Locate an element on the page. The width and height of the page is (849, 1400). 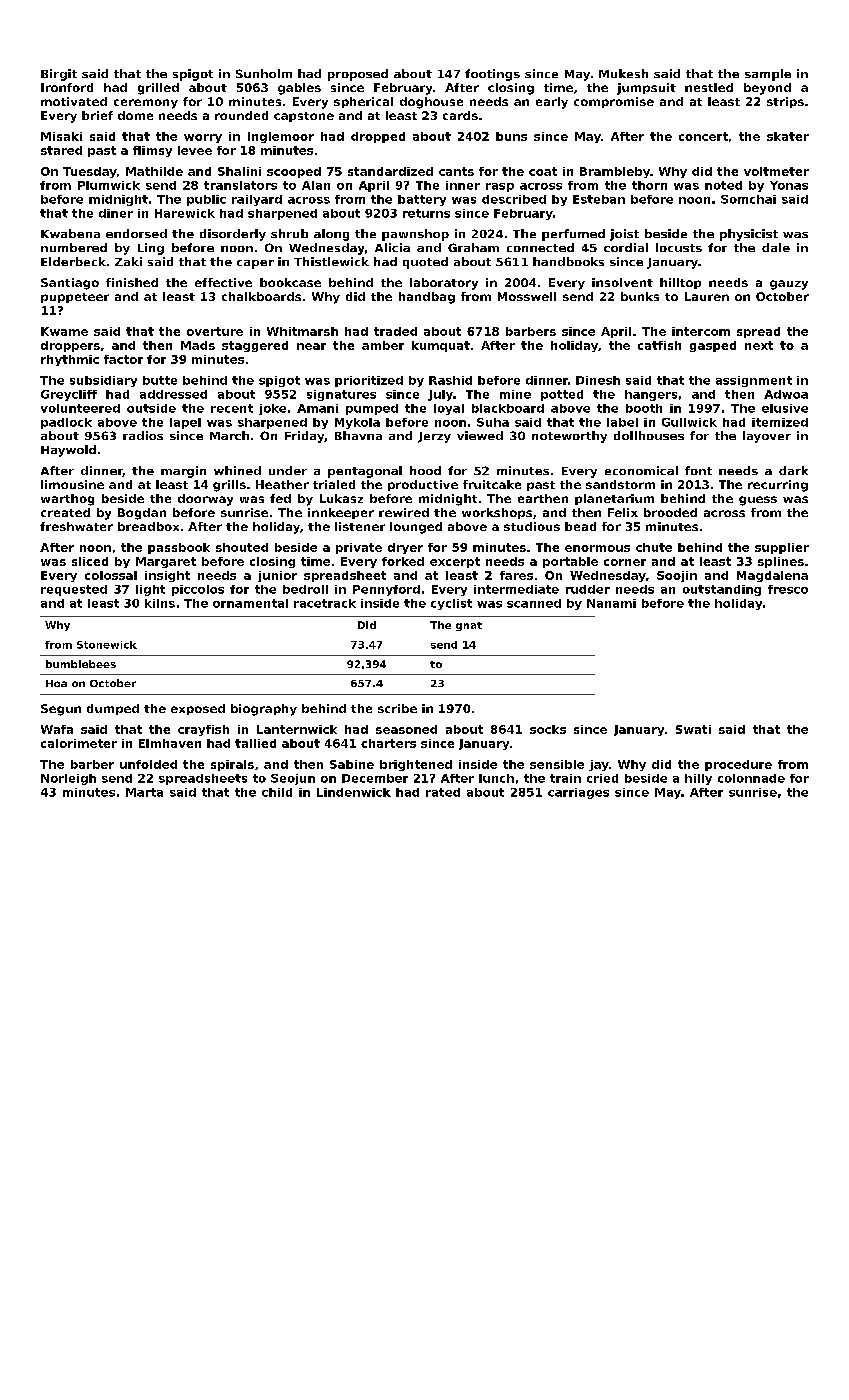
ornamental is located at coordinates (250, 603).
